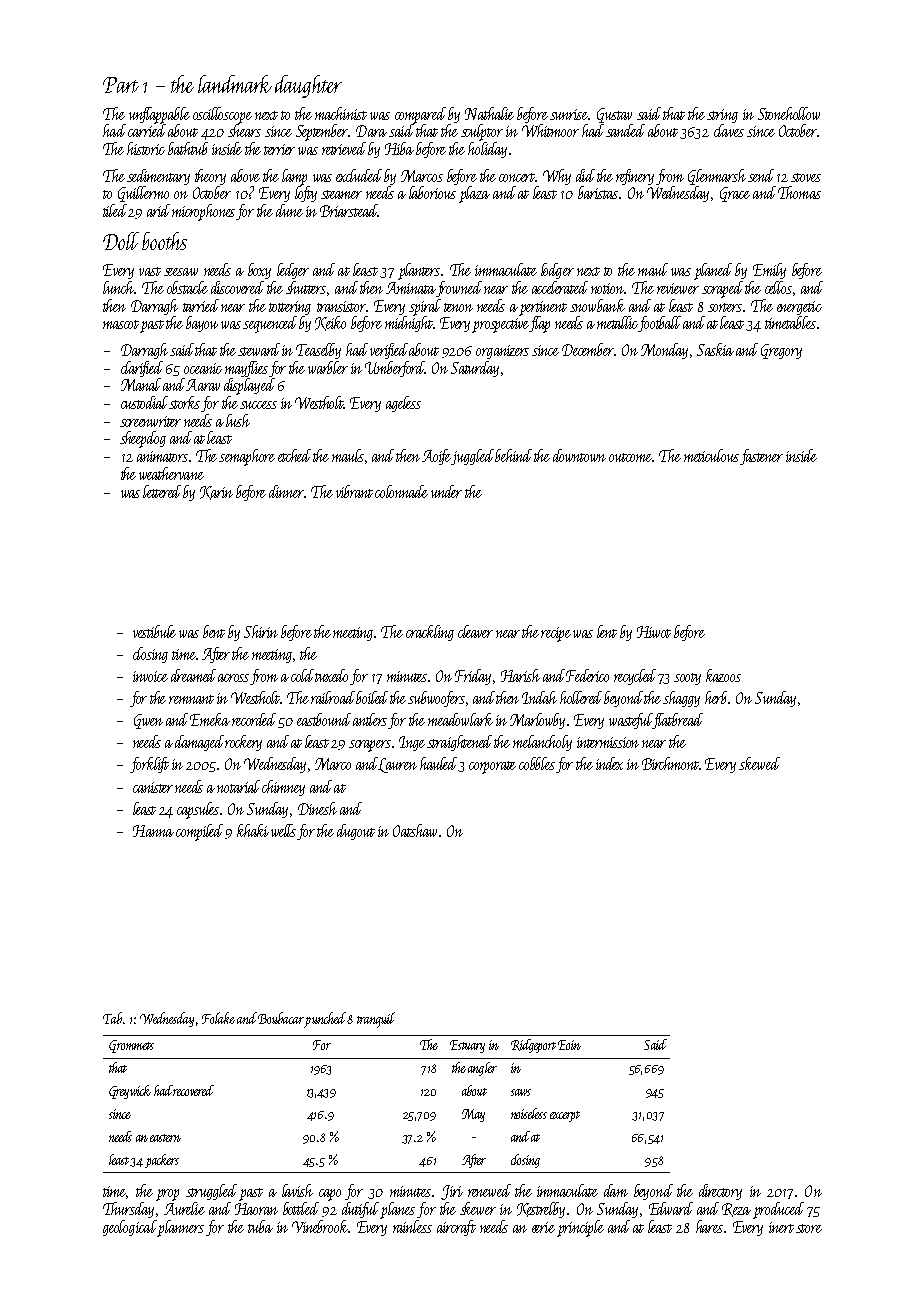 The image size is (924, 1308). I want to click on planners, so click(180, 1228).
